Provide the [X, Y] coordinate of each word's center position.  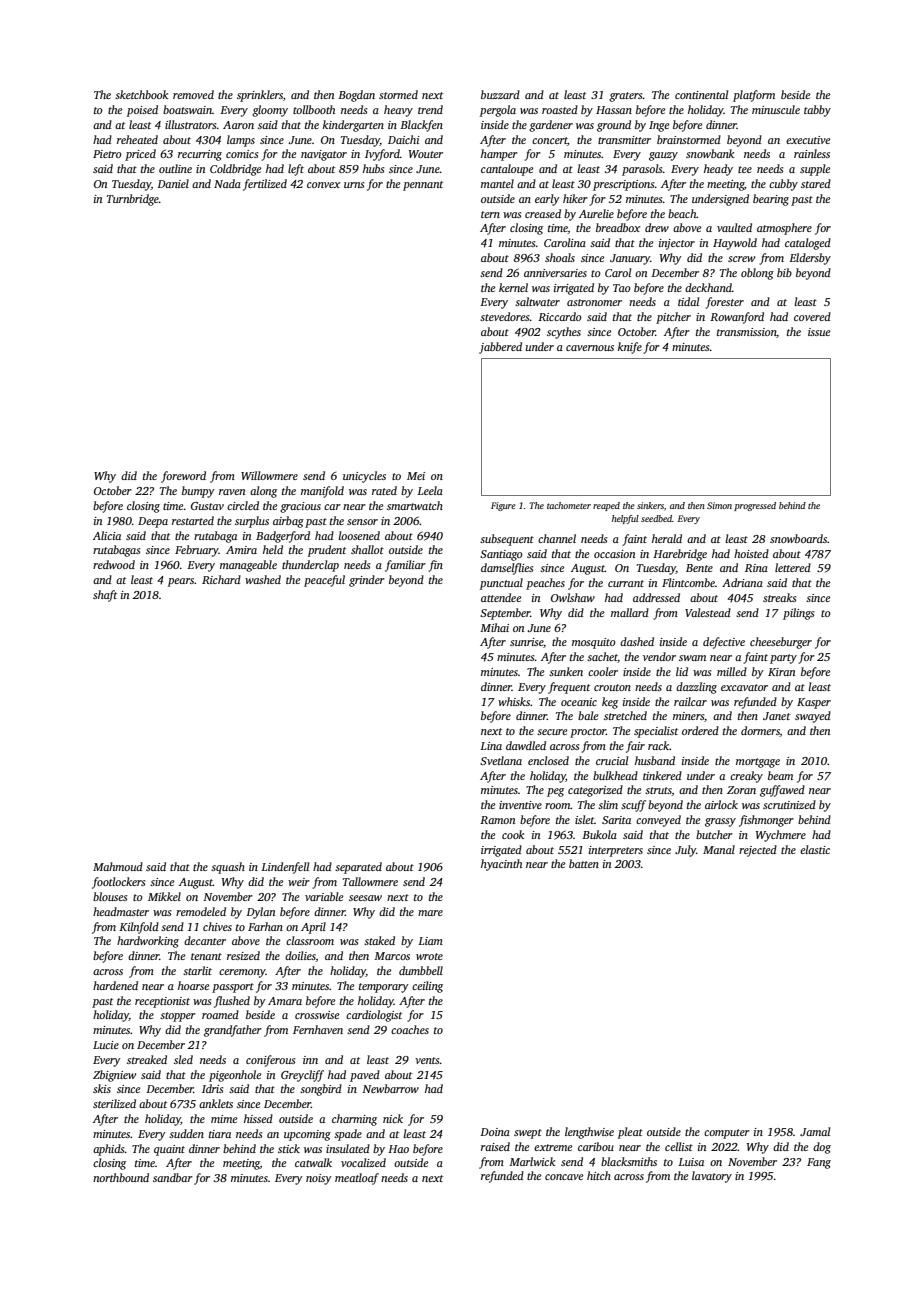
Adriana [742, 582]
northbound [121, 1177]
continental [701, 94]
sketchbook [141, 94]
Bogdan [356, 96]
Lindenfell [285, 868]
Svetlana [501, 760]
